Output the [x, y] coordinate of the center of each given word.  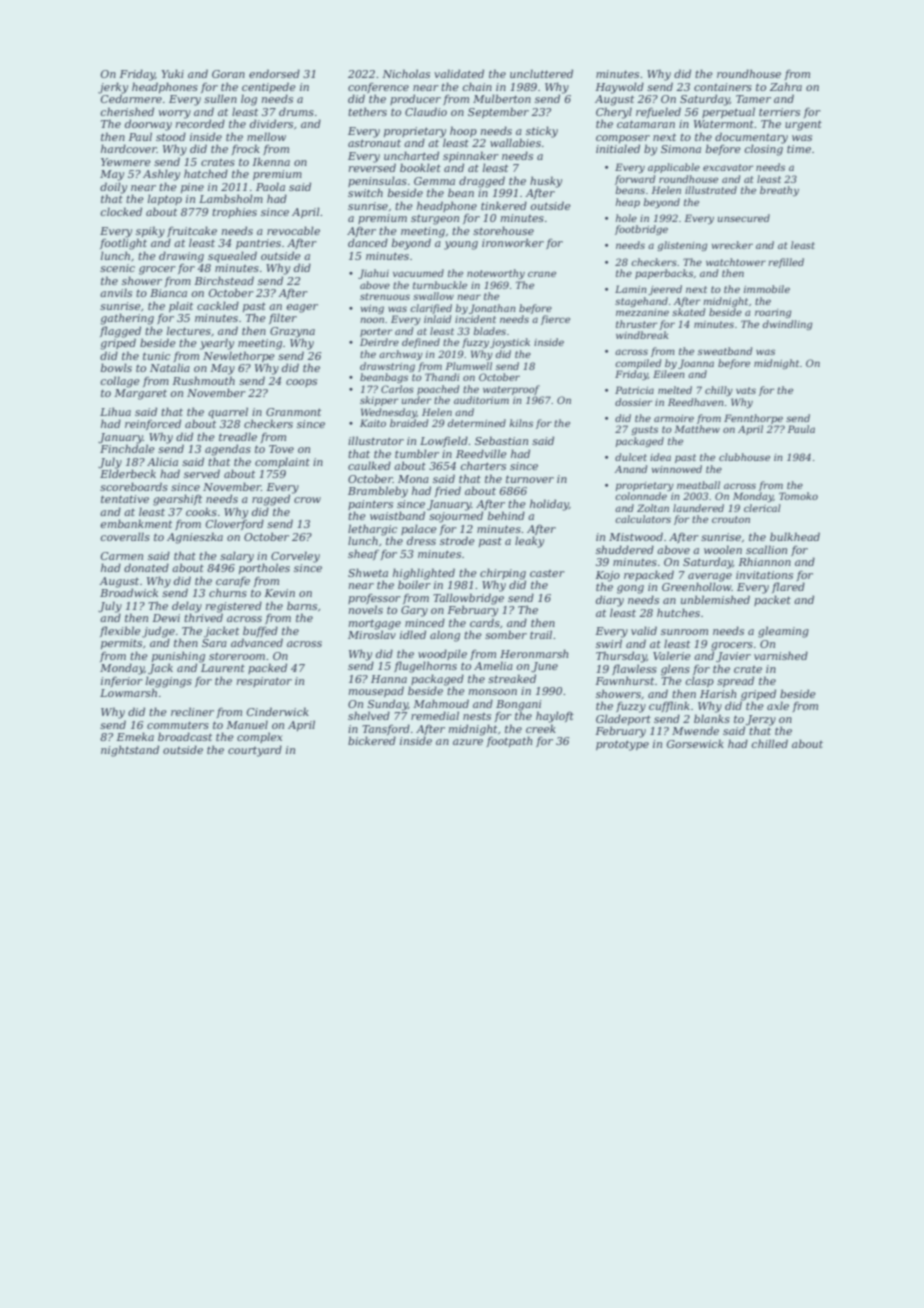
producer [415, 99]
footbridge [641, 230]
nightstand [130, 751]
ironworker [513, 242]
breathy [779, 191]
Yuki [172, 73]
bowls [116, 367]
